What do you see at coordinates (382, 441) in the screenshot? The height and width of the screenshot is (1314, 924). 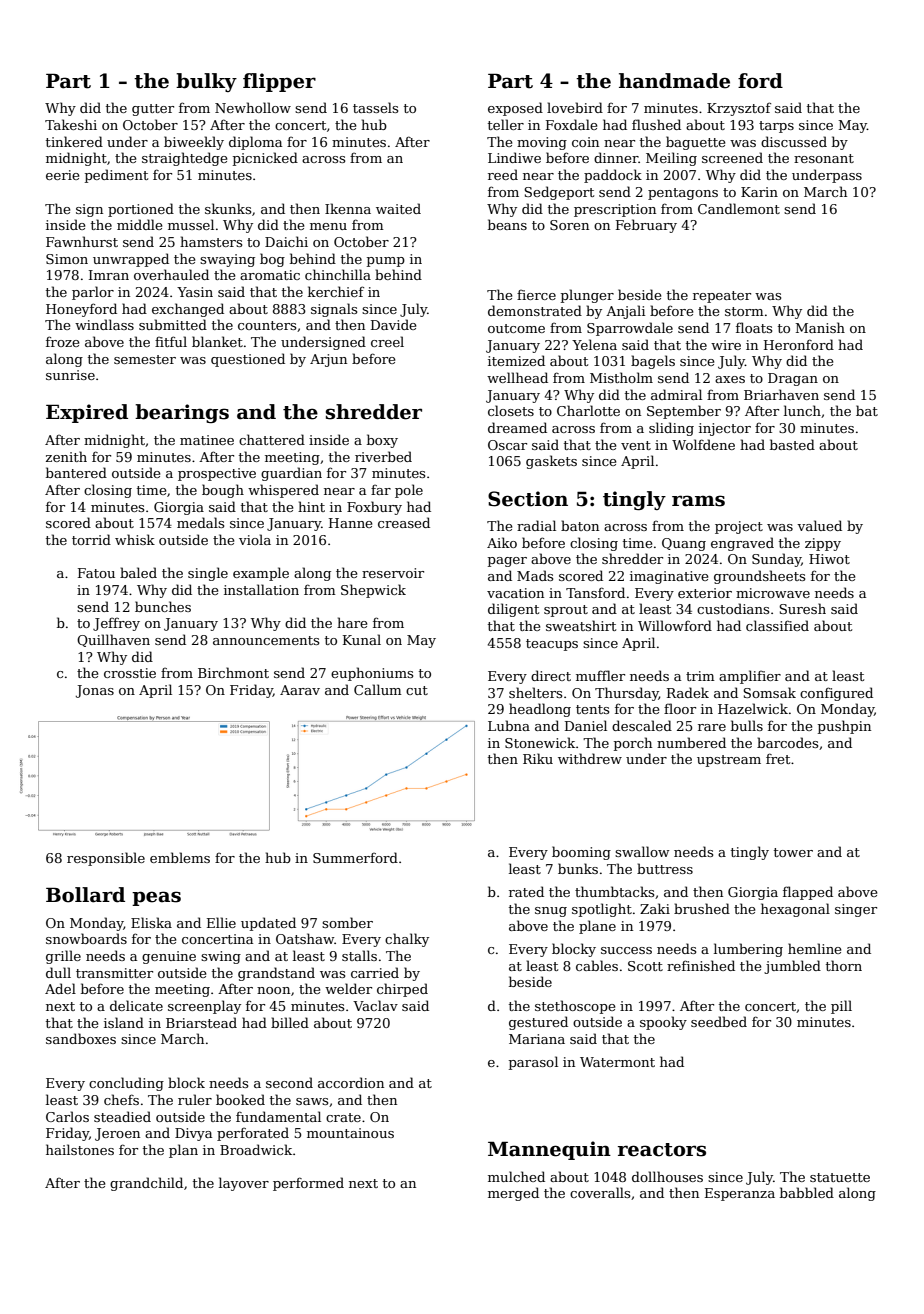 I see `boxy` at bounding box center [382, 441].
